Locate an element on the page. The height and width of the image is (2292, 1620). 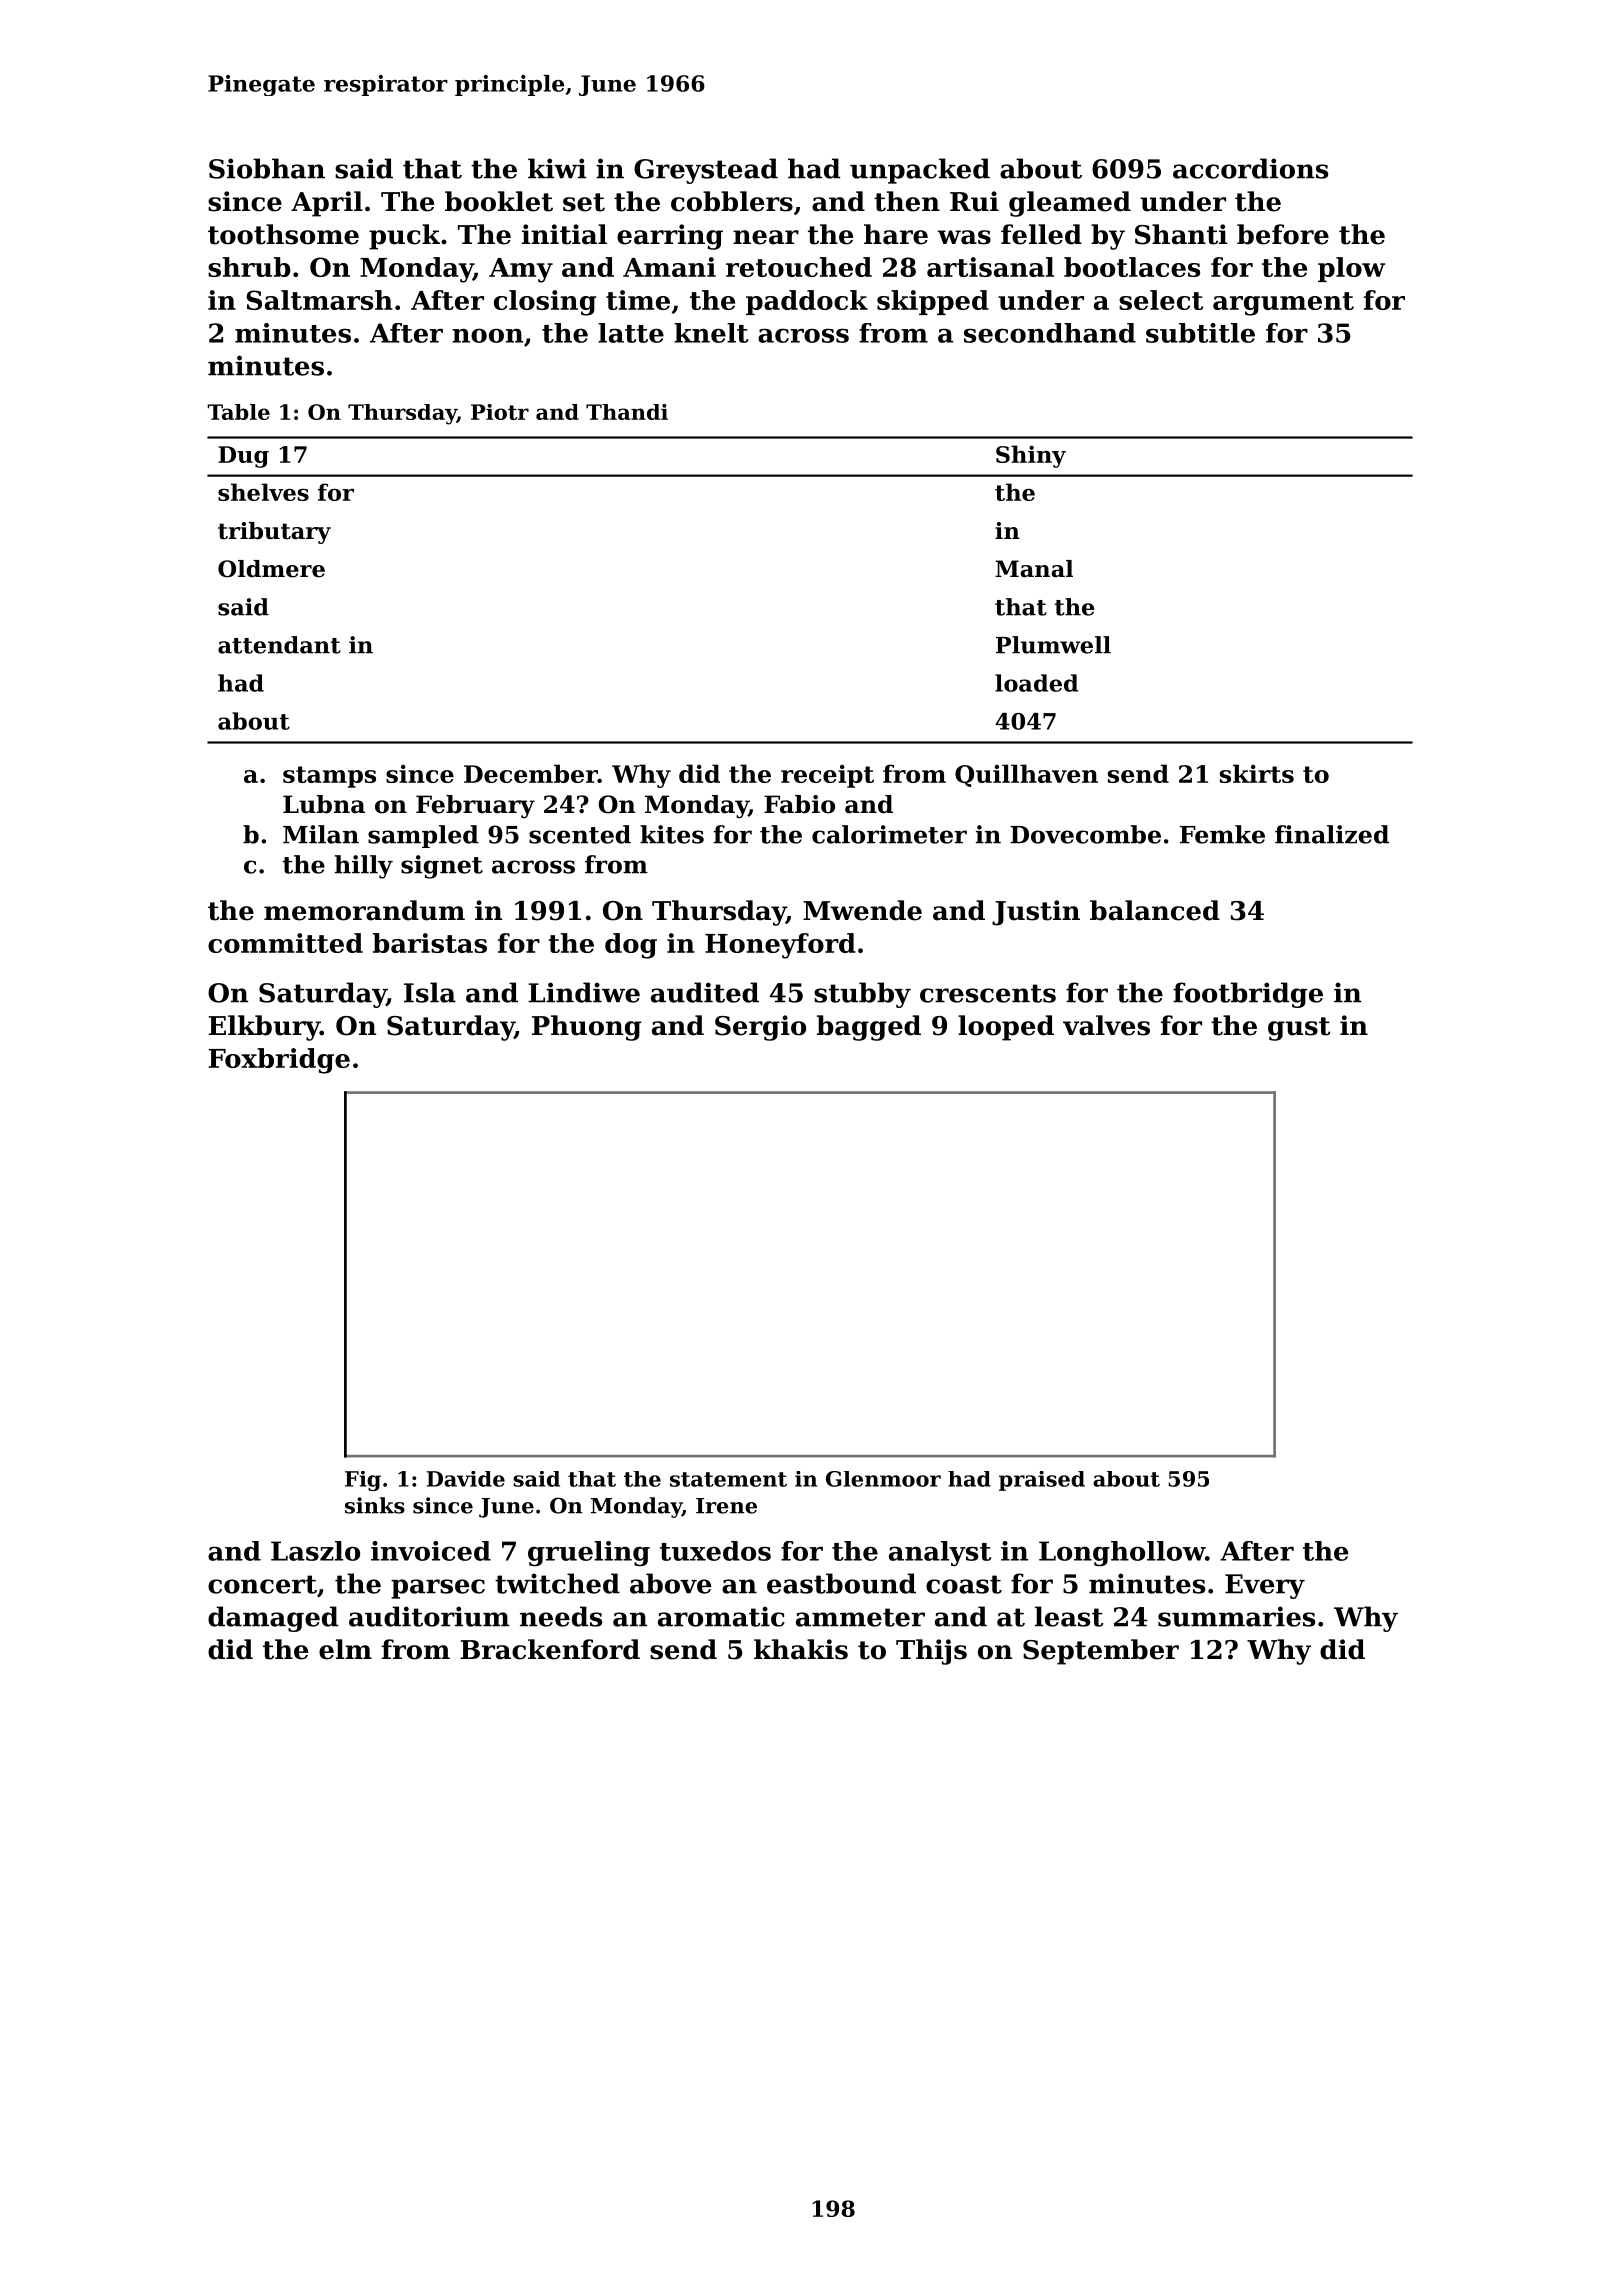
summaries is located at coordinates (1236, 1616).
